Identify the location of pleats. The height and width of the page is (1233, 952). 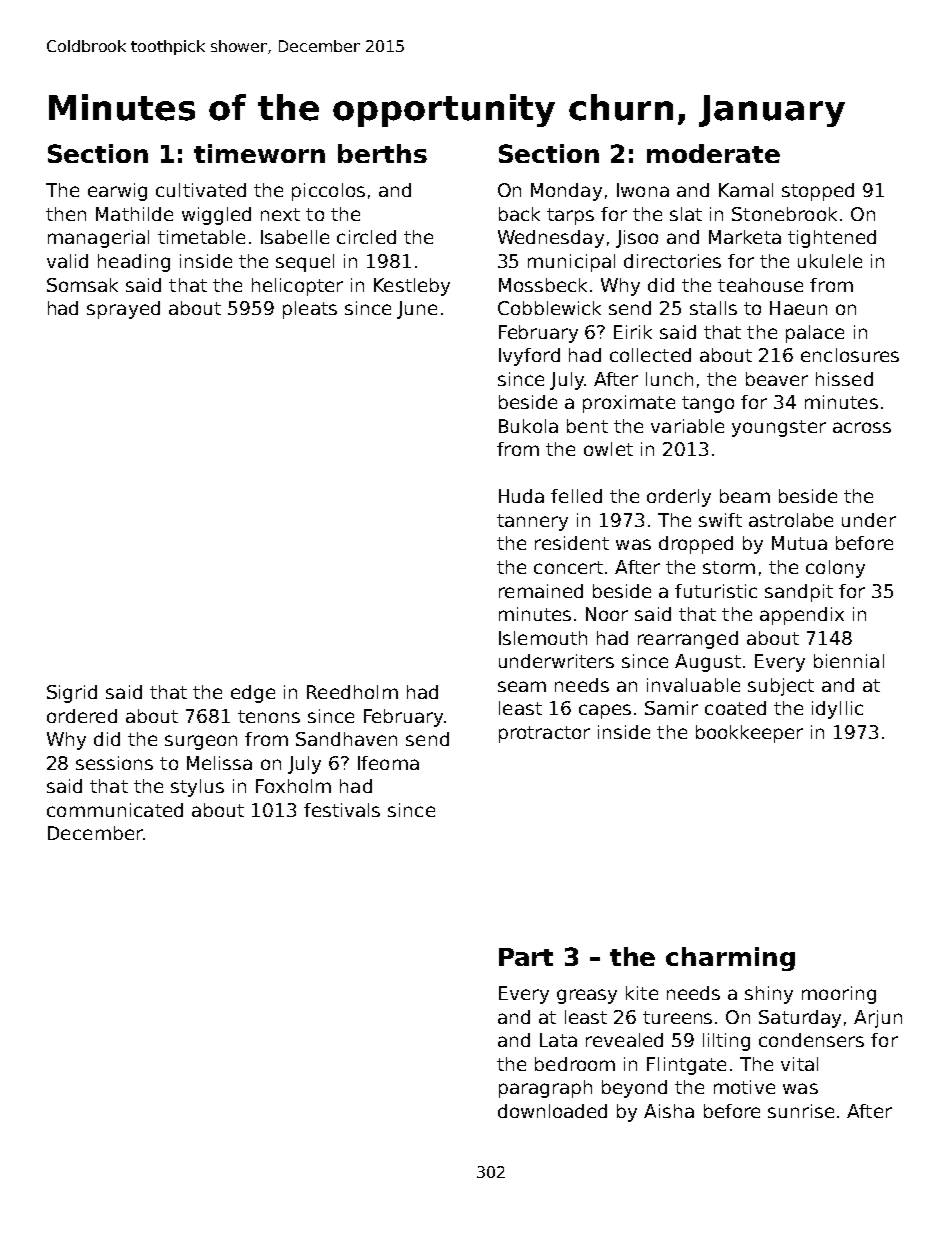
(310, 310).
